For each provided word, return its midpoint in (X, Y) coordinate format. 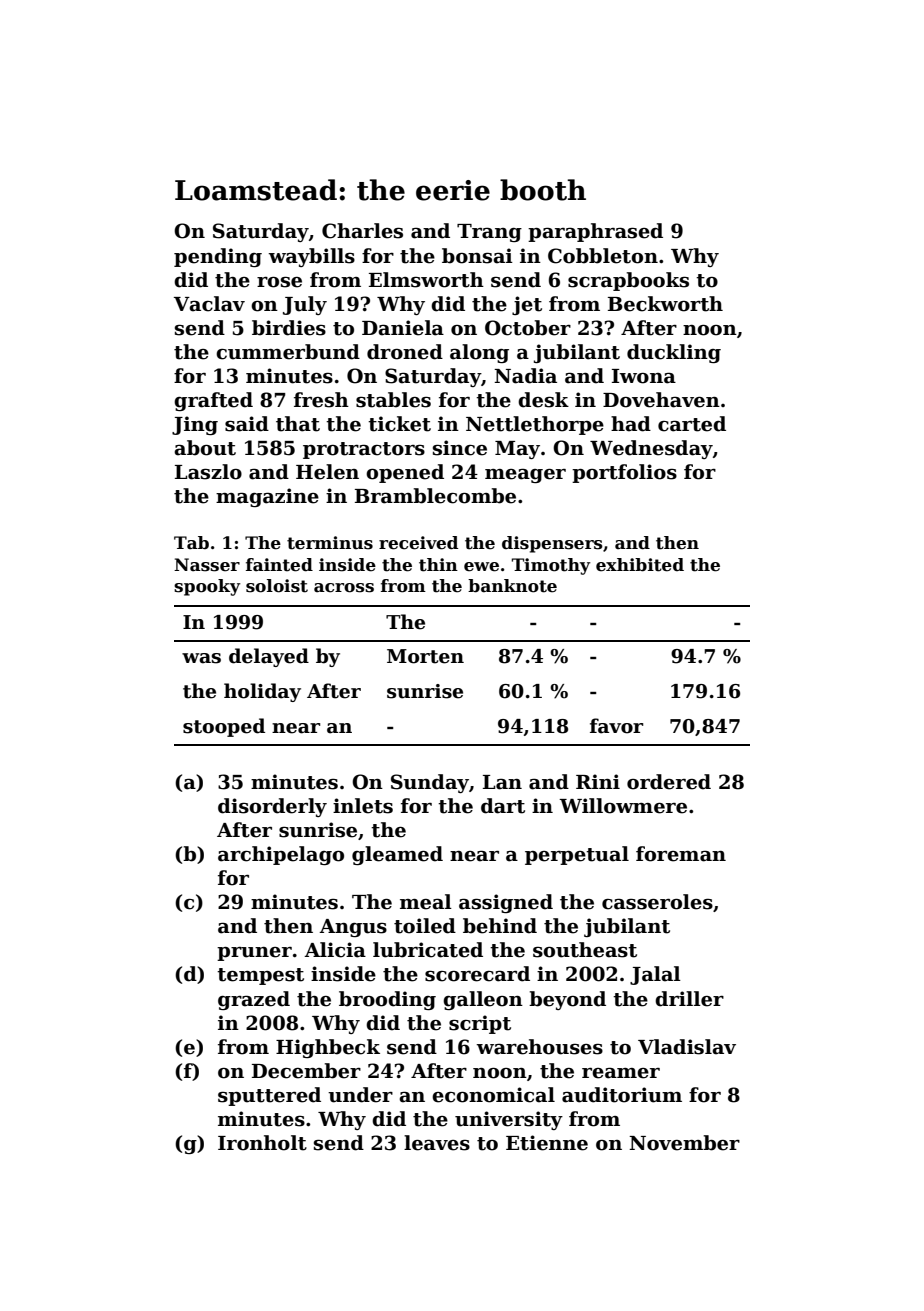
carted (692, 424)
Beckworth (665, 304)
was (201, 658)
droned (405, 352)
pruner (254, 954)
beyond (567, 1000)
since (460, 448)
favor (616, 726)
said (247, 424)
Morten (425, 656)
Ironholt (262, 1143)
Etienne (547, 1143)
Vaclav (209, 304)
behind (500, 926)
